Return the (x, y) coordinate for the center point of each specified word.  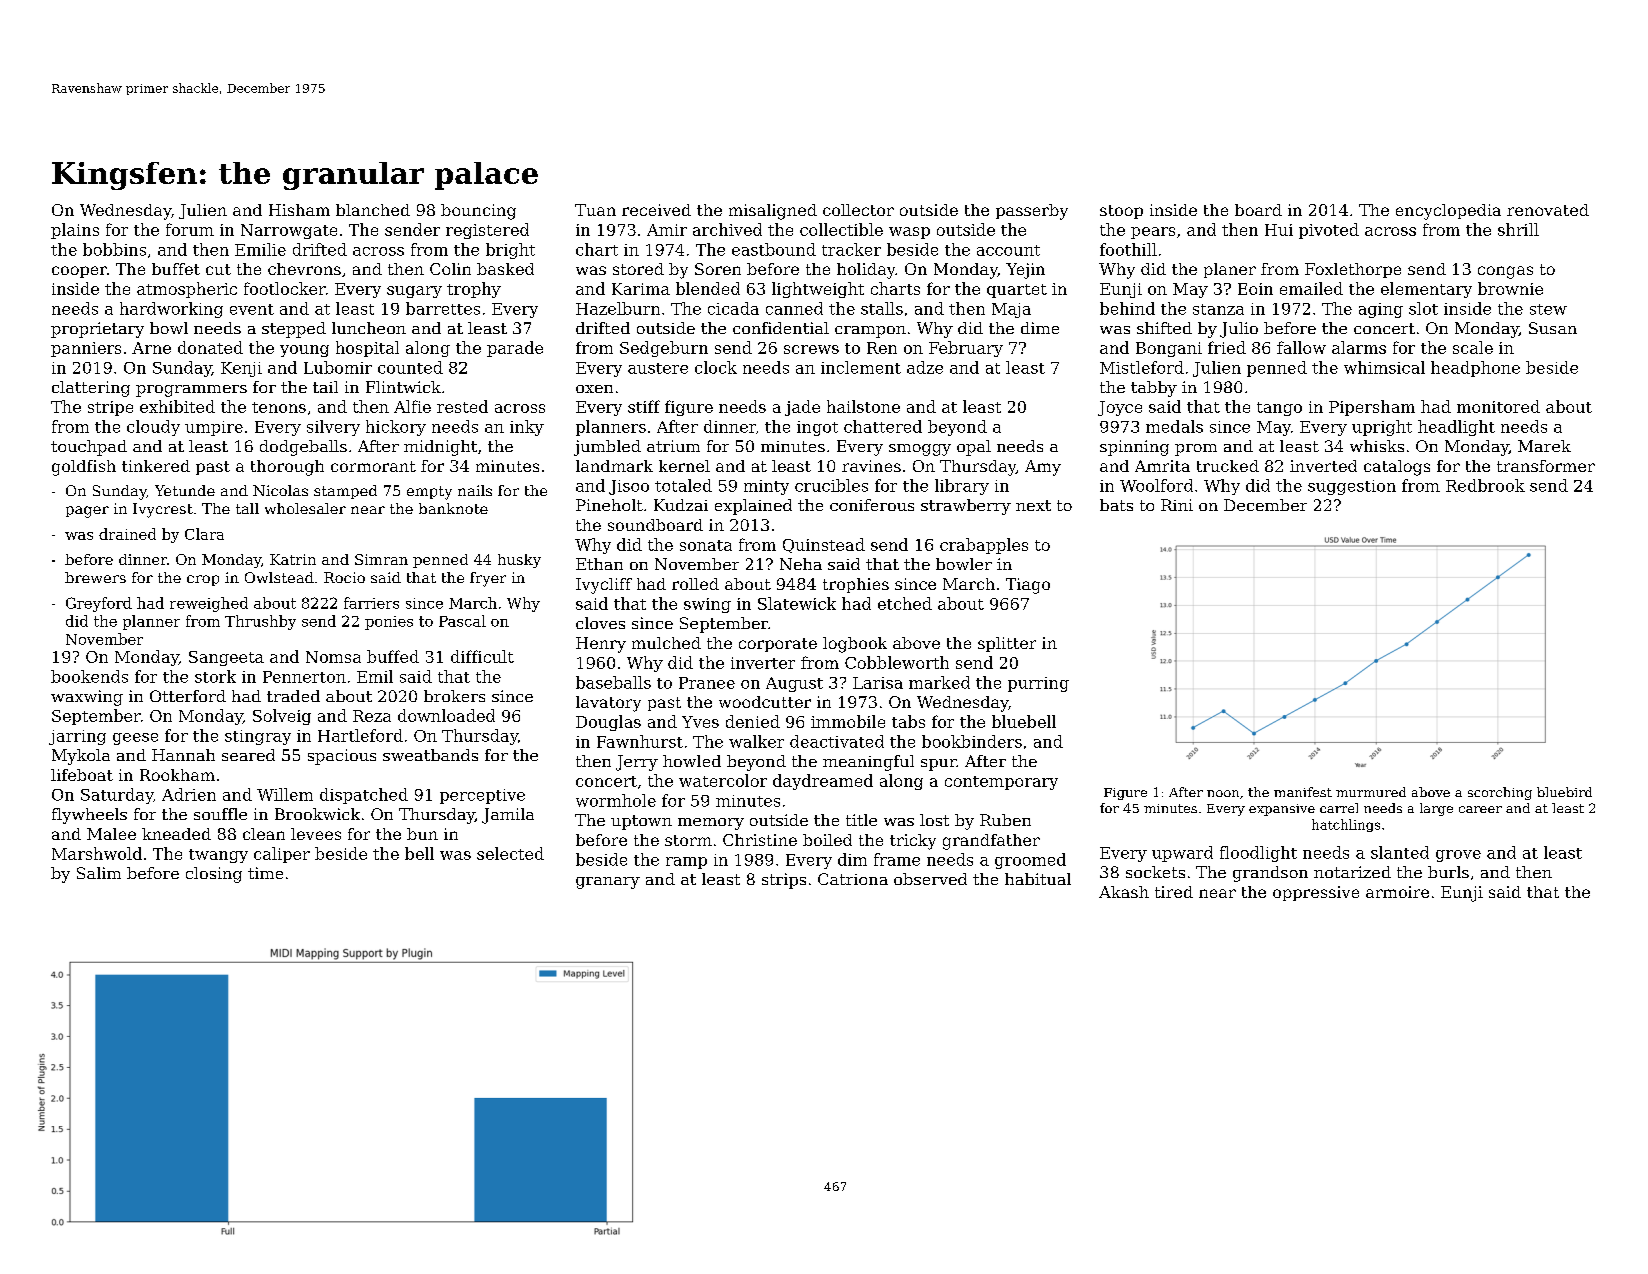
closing (214, 875)
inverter (763, 663)
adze (925, 367)
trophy (474, 290)
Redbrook (1485, 485)
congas (1505, 272)
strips (784, 881)
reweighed (209, 604)
